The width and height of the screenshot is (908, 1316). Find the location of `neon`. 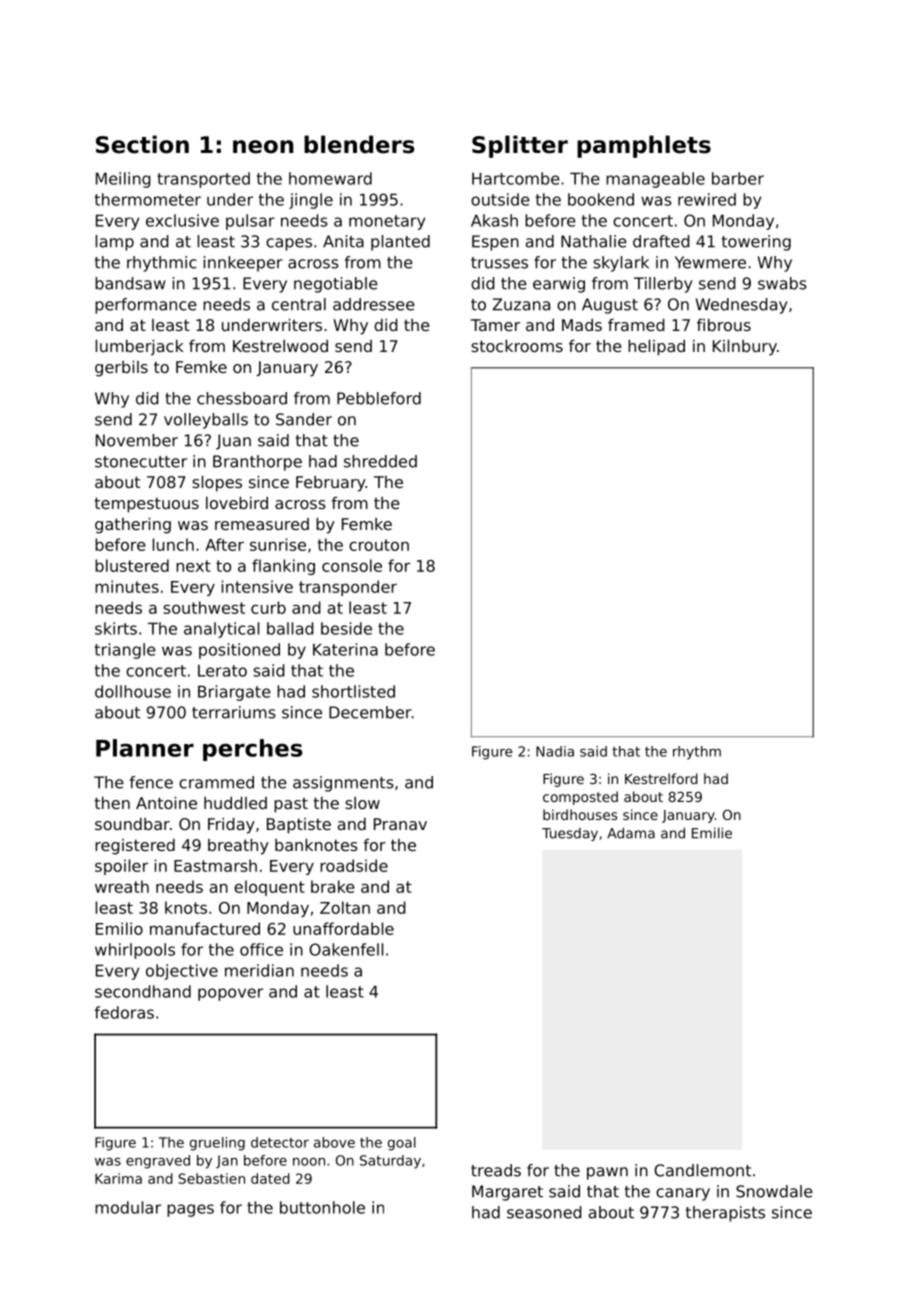

neon is located at coordinates (263, 147).
